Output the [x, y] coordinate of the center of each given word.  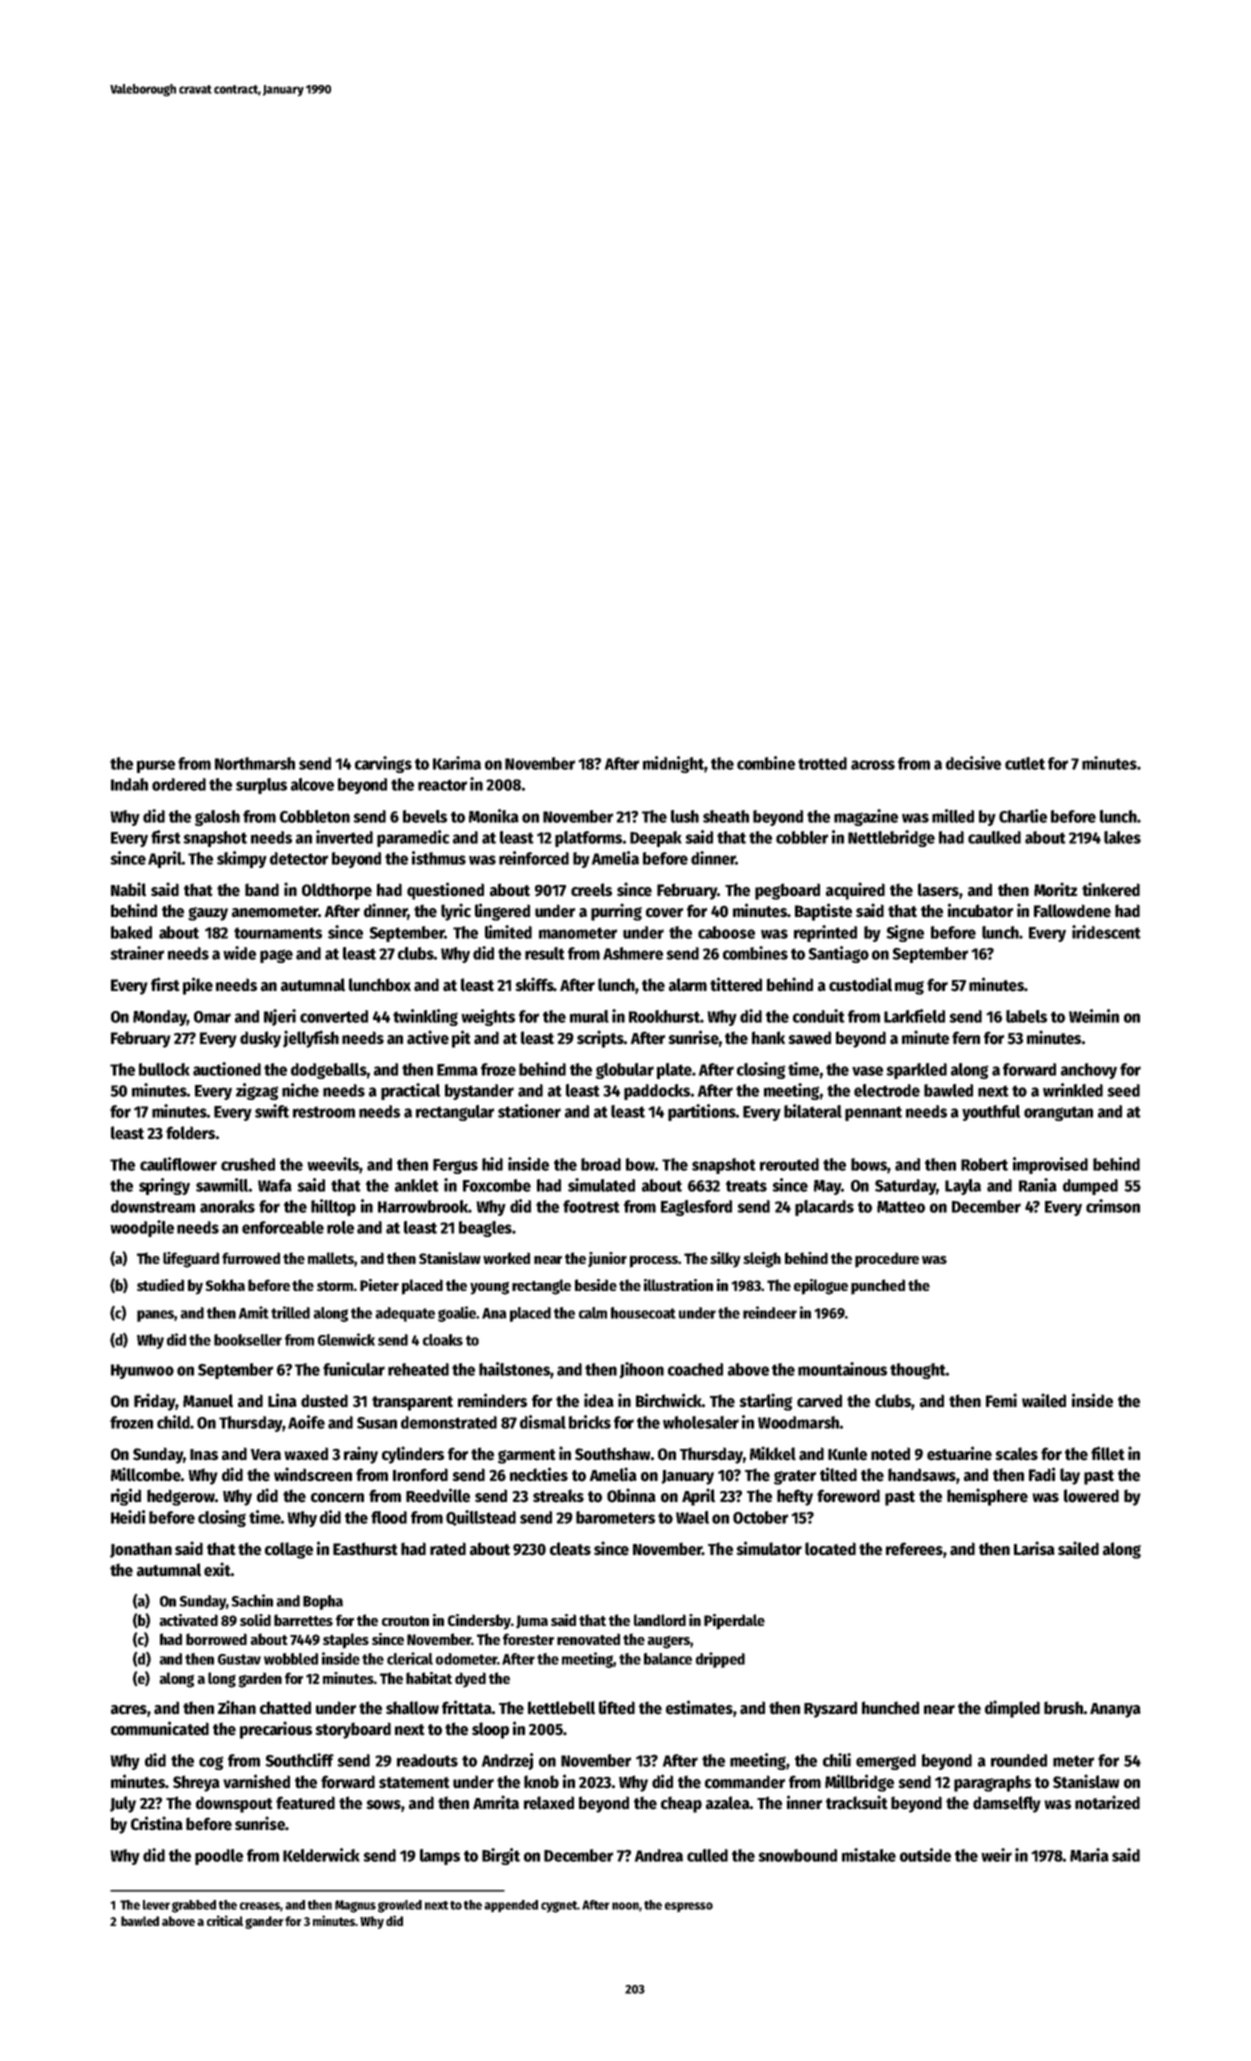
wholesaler [701, 1422]
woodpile [142, 1228]
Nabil [128, 889]
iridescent [1106, 932]
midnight [673, 764]
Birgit [501, 1856]
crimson [1113, 1206]
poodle [219, 1857]
